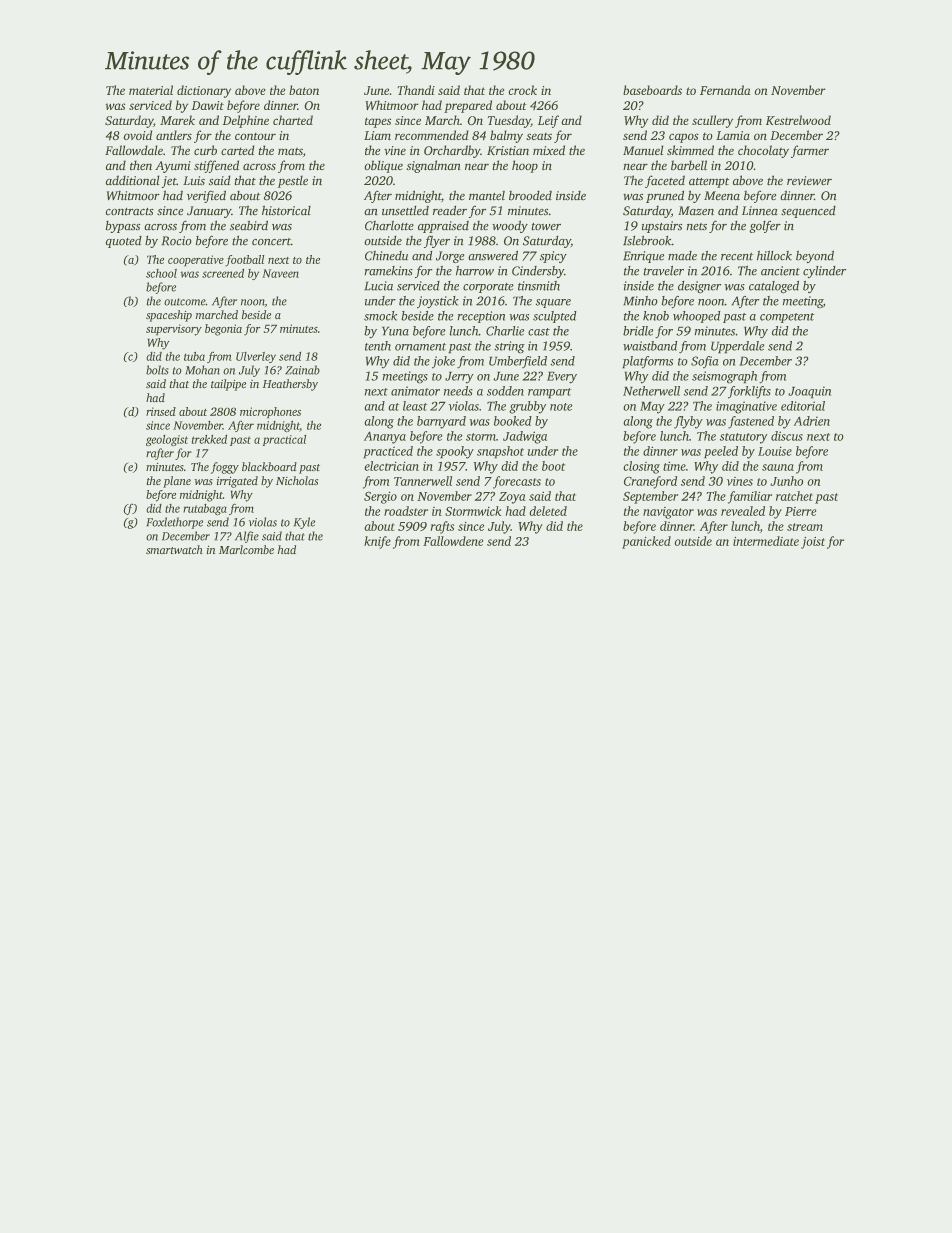 The image size is (952, 1233). Describe the element at coordinates (304, 90) in the screenshot. I see `baton` at that location.
